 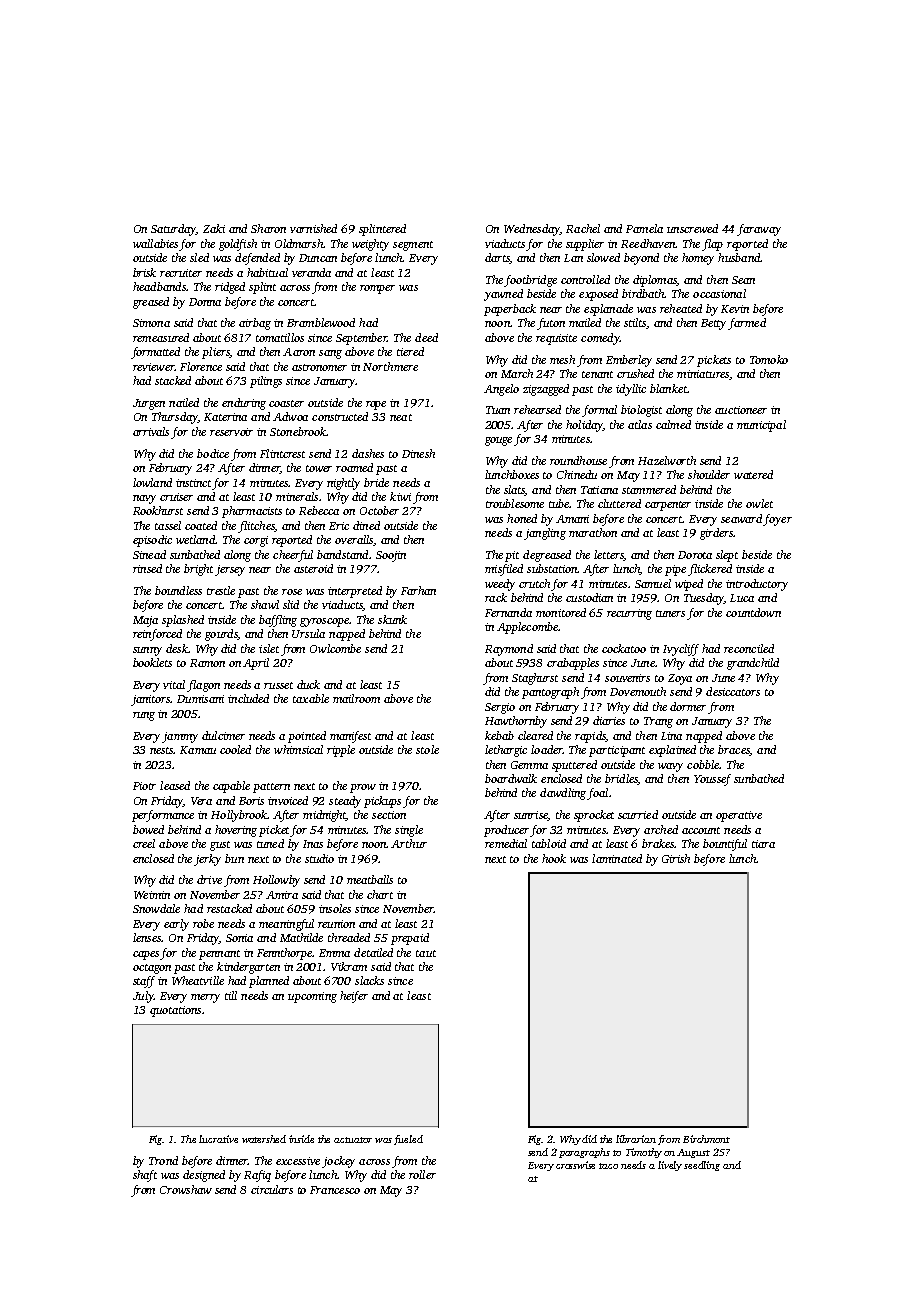 I want to click on Saturday, so click(x=173, y=230).
